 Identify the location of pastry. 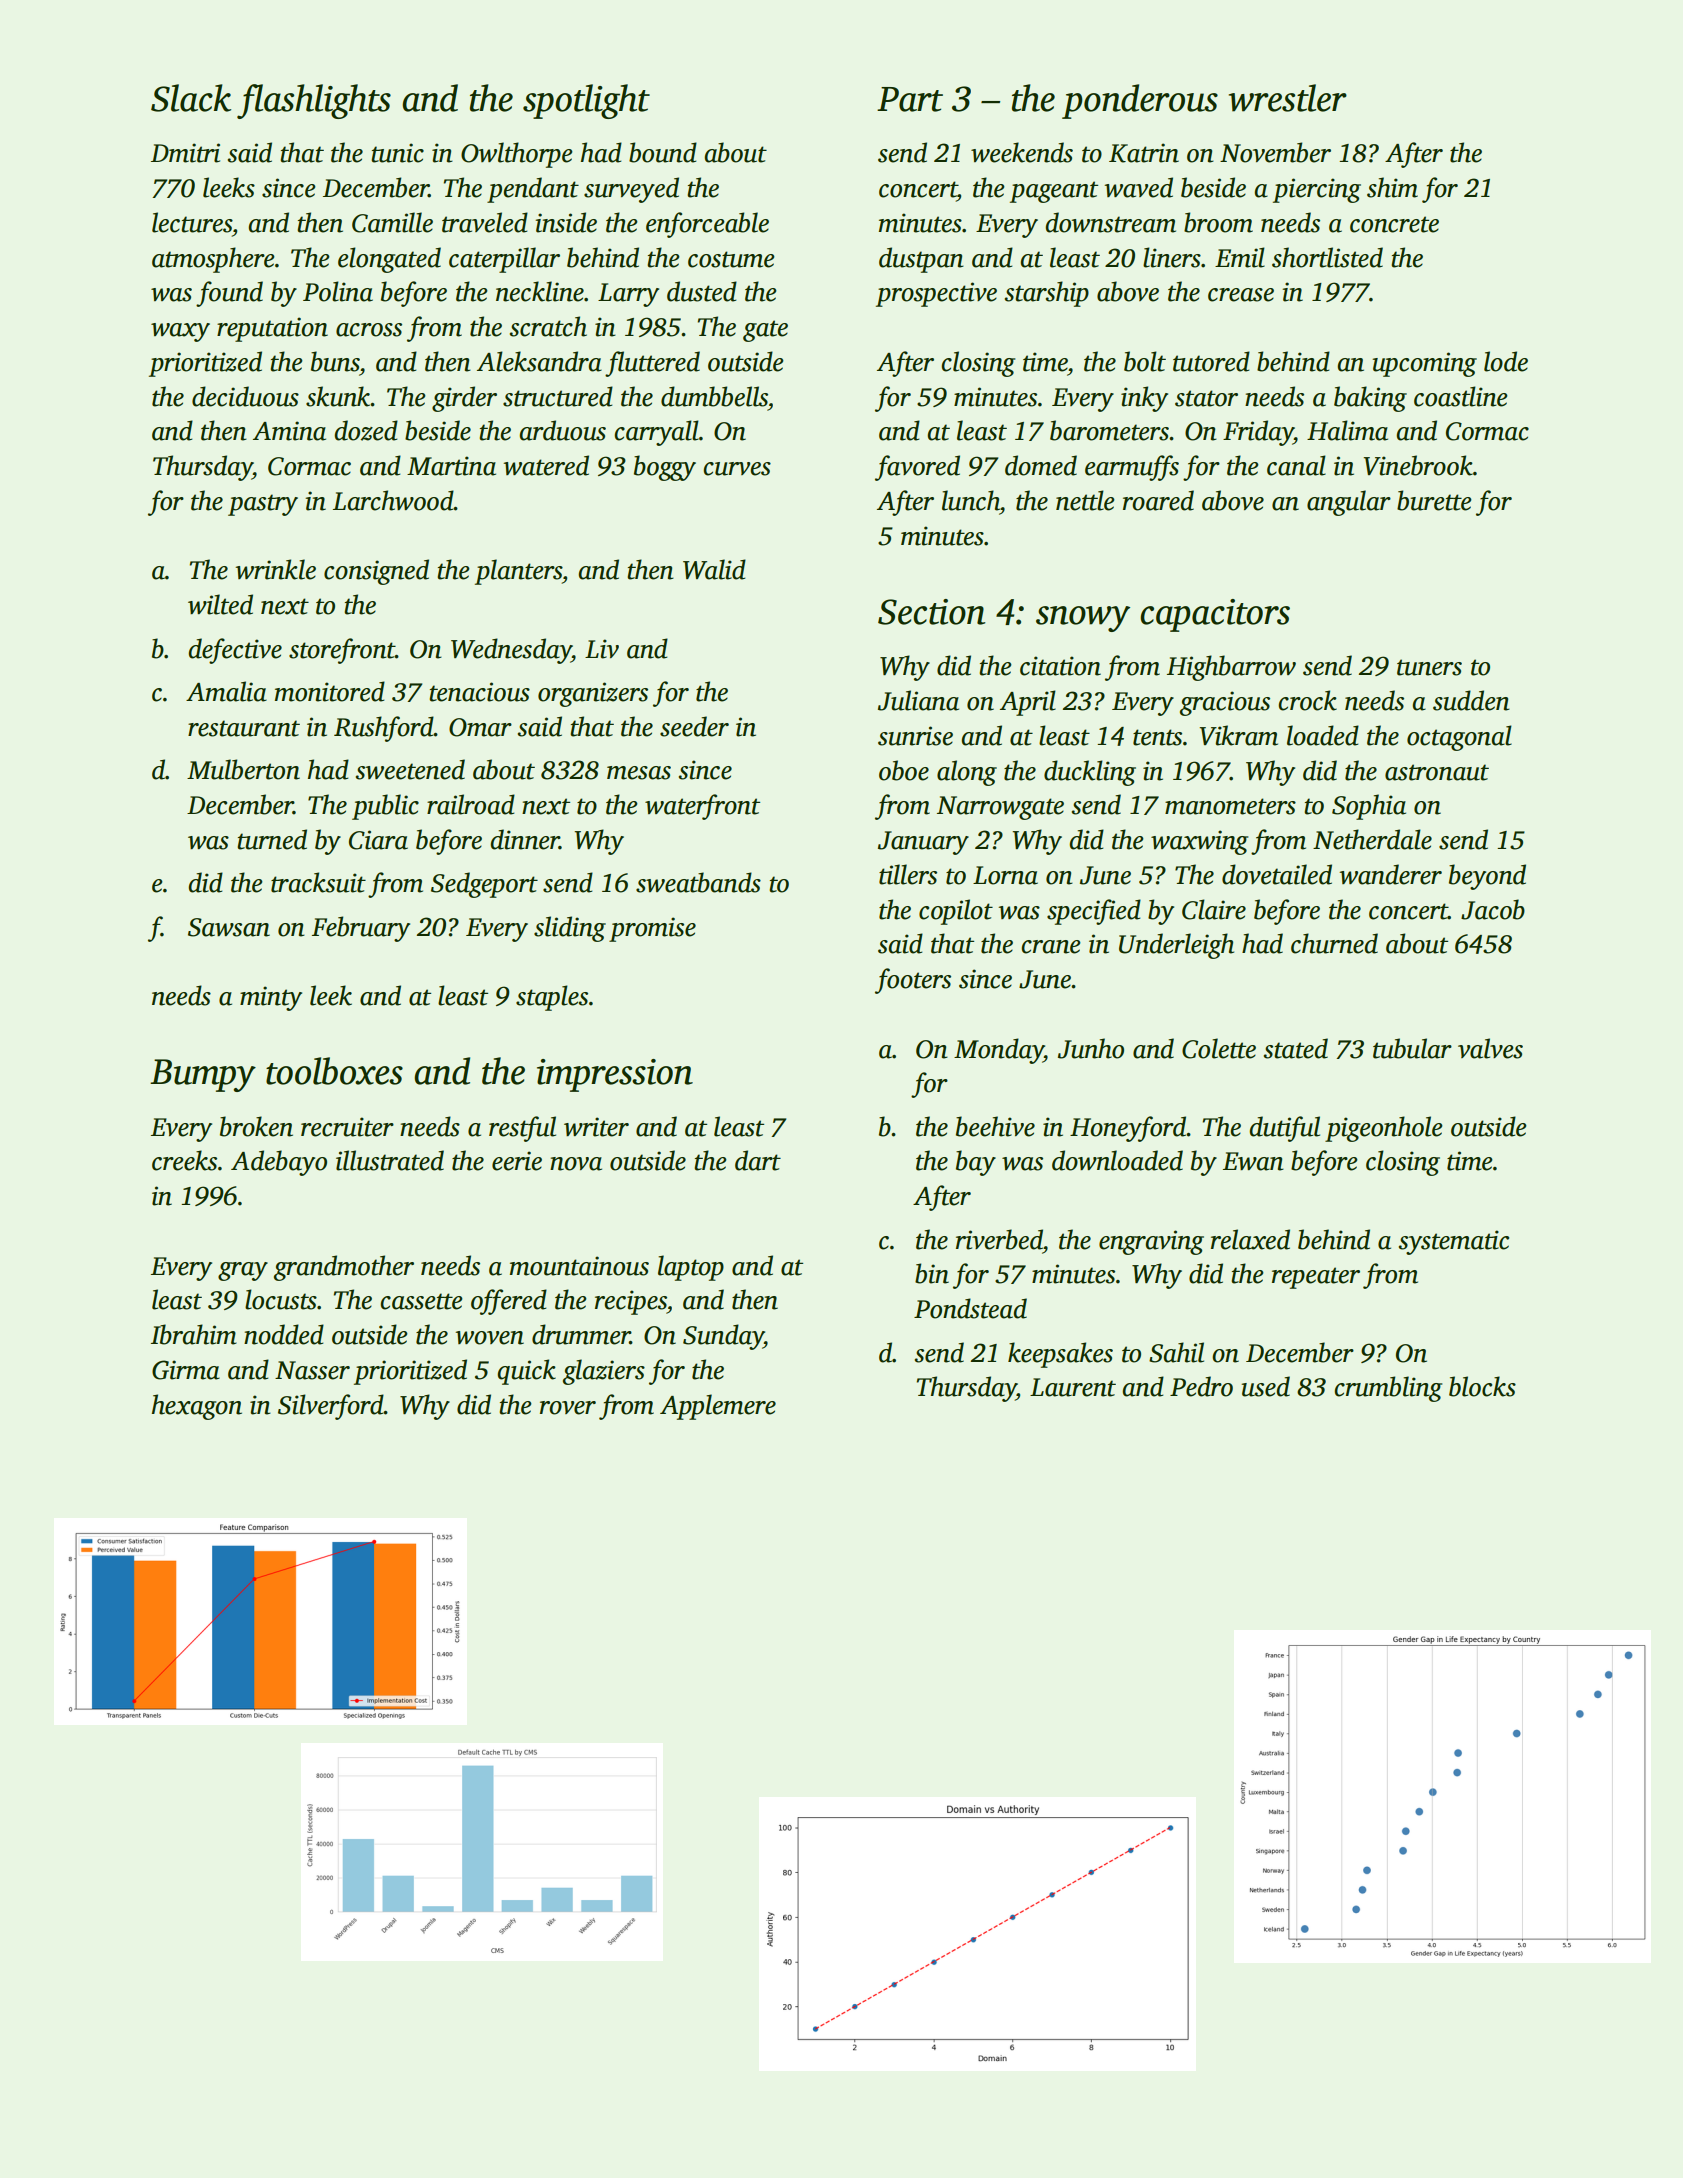
(263, 505).
